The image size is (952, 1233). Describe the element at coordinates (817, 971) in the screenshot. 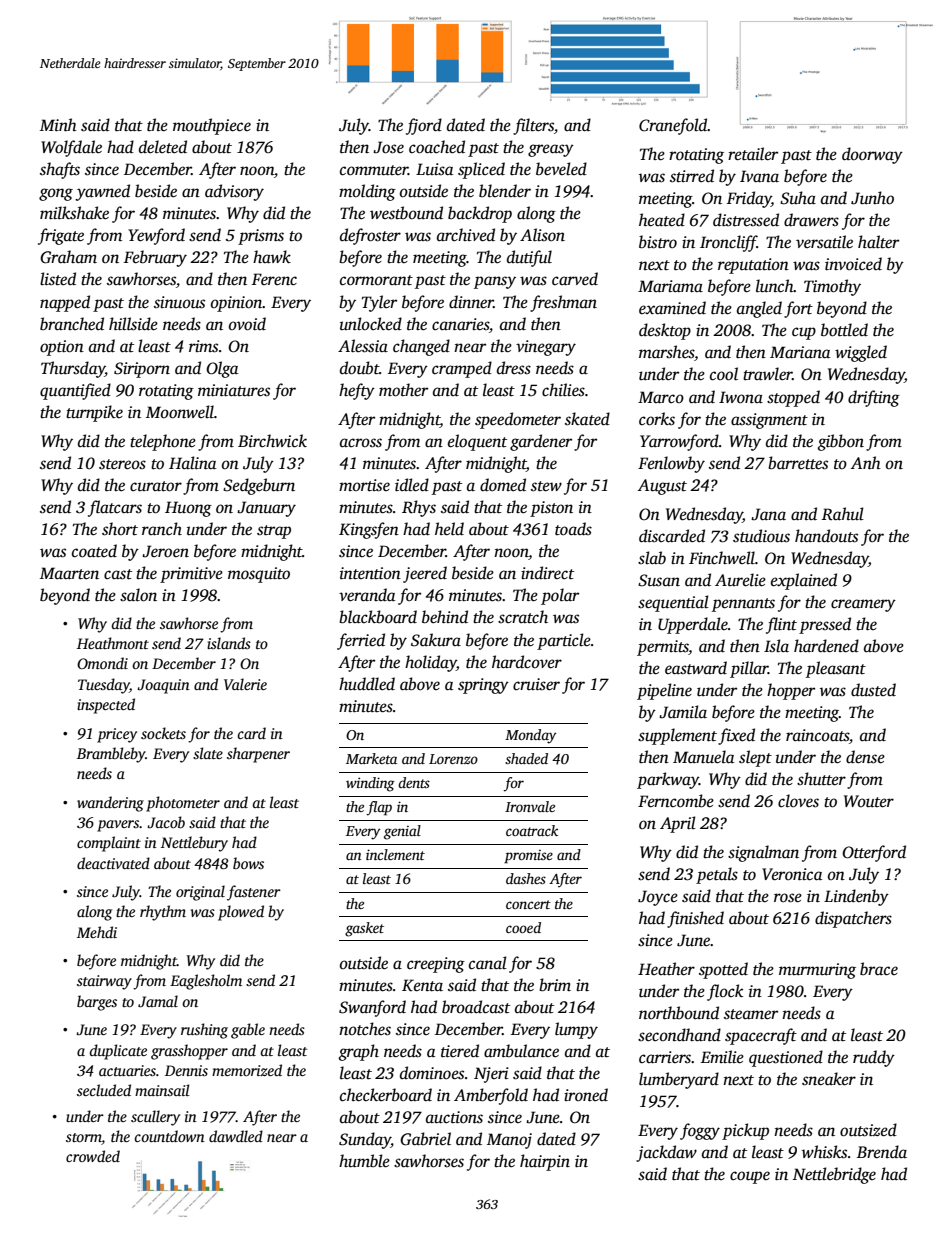

I see `murmuring` at that location.
